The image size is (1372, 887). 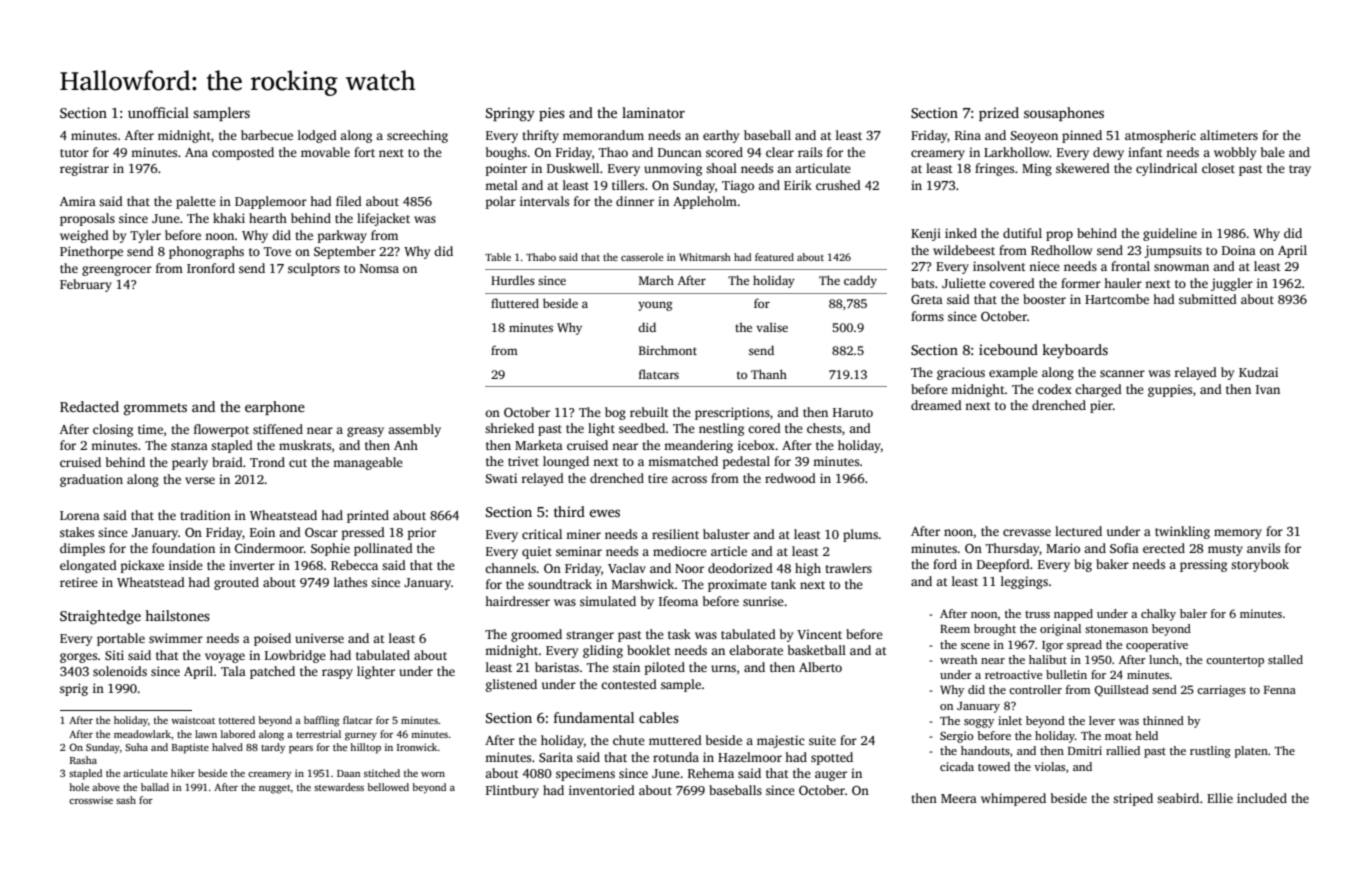 I want to click on unofficial, so click(x=158, y=112).
